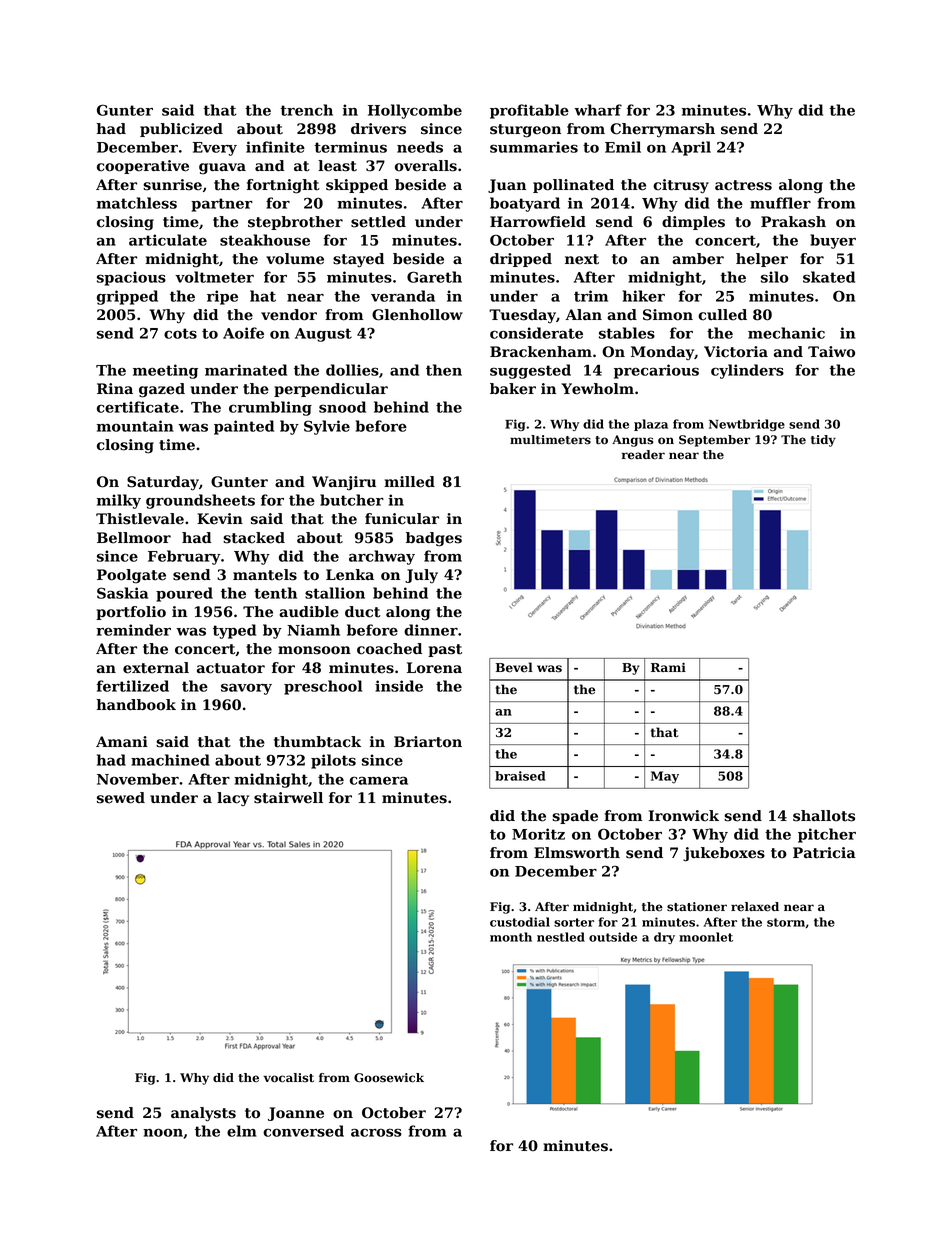 The width and height of the screenshot is (952, 1233). I want to click on guava, so click(222, 169).
